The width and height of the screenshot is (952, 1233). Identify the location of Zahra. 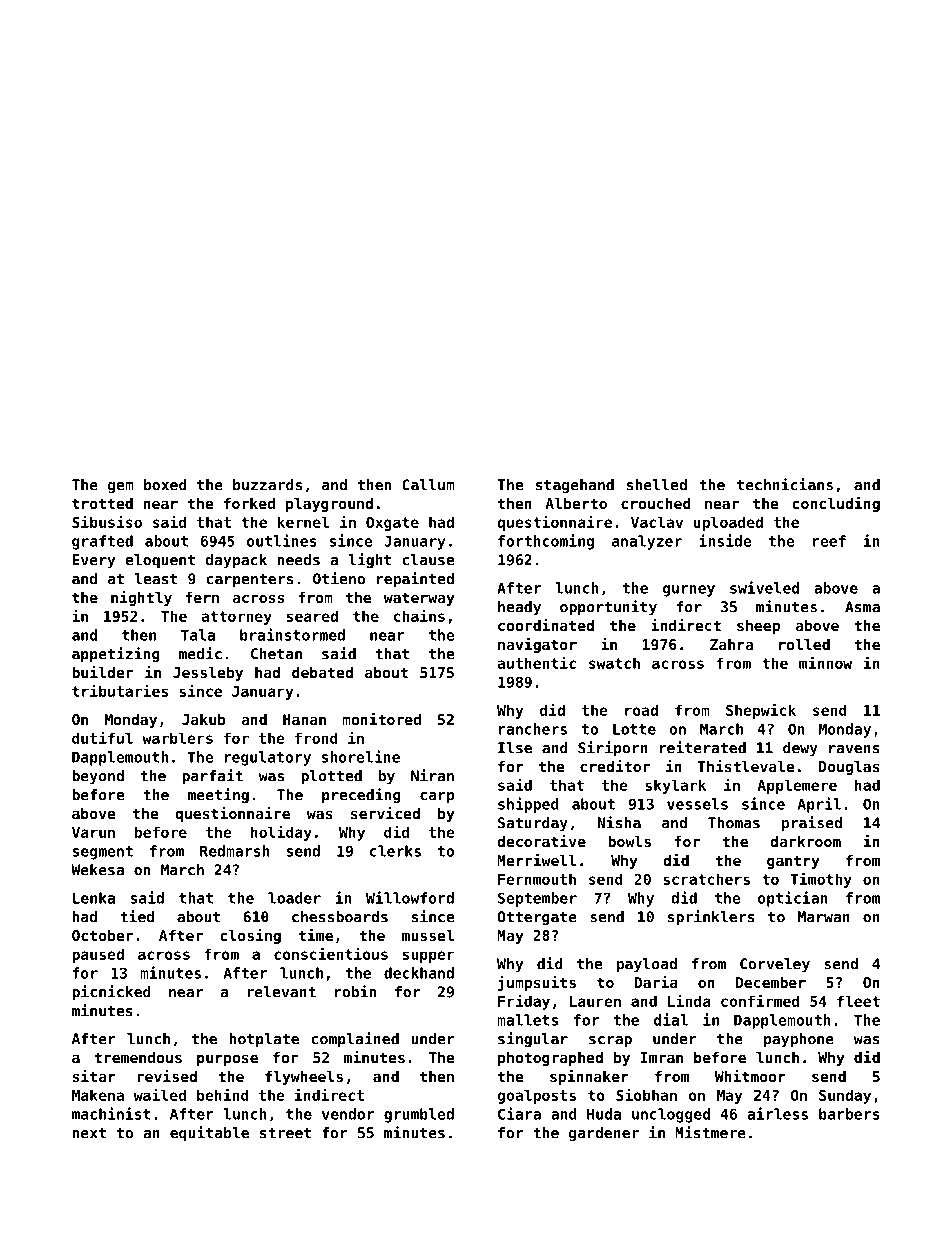
(731, 644).
